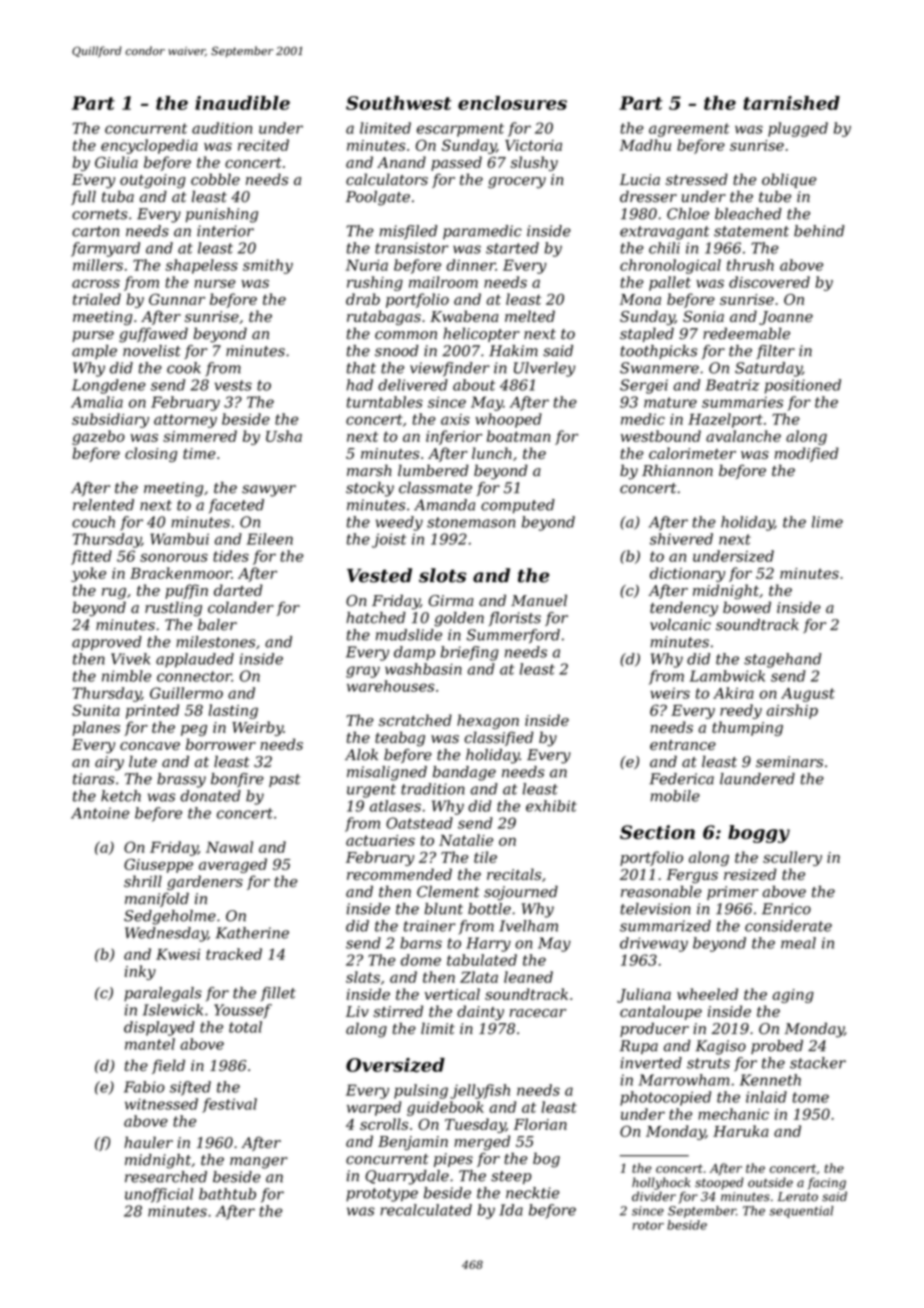 The height and width of the screenshot is (1308, 924). What do you see at coordinates (227, 1194) in the screenshot?
I see `bathtub` at bounding box center [227, 1194].
